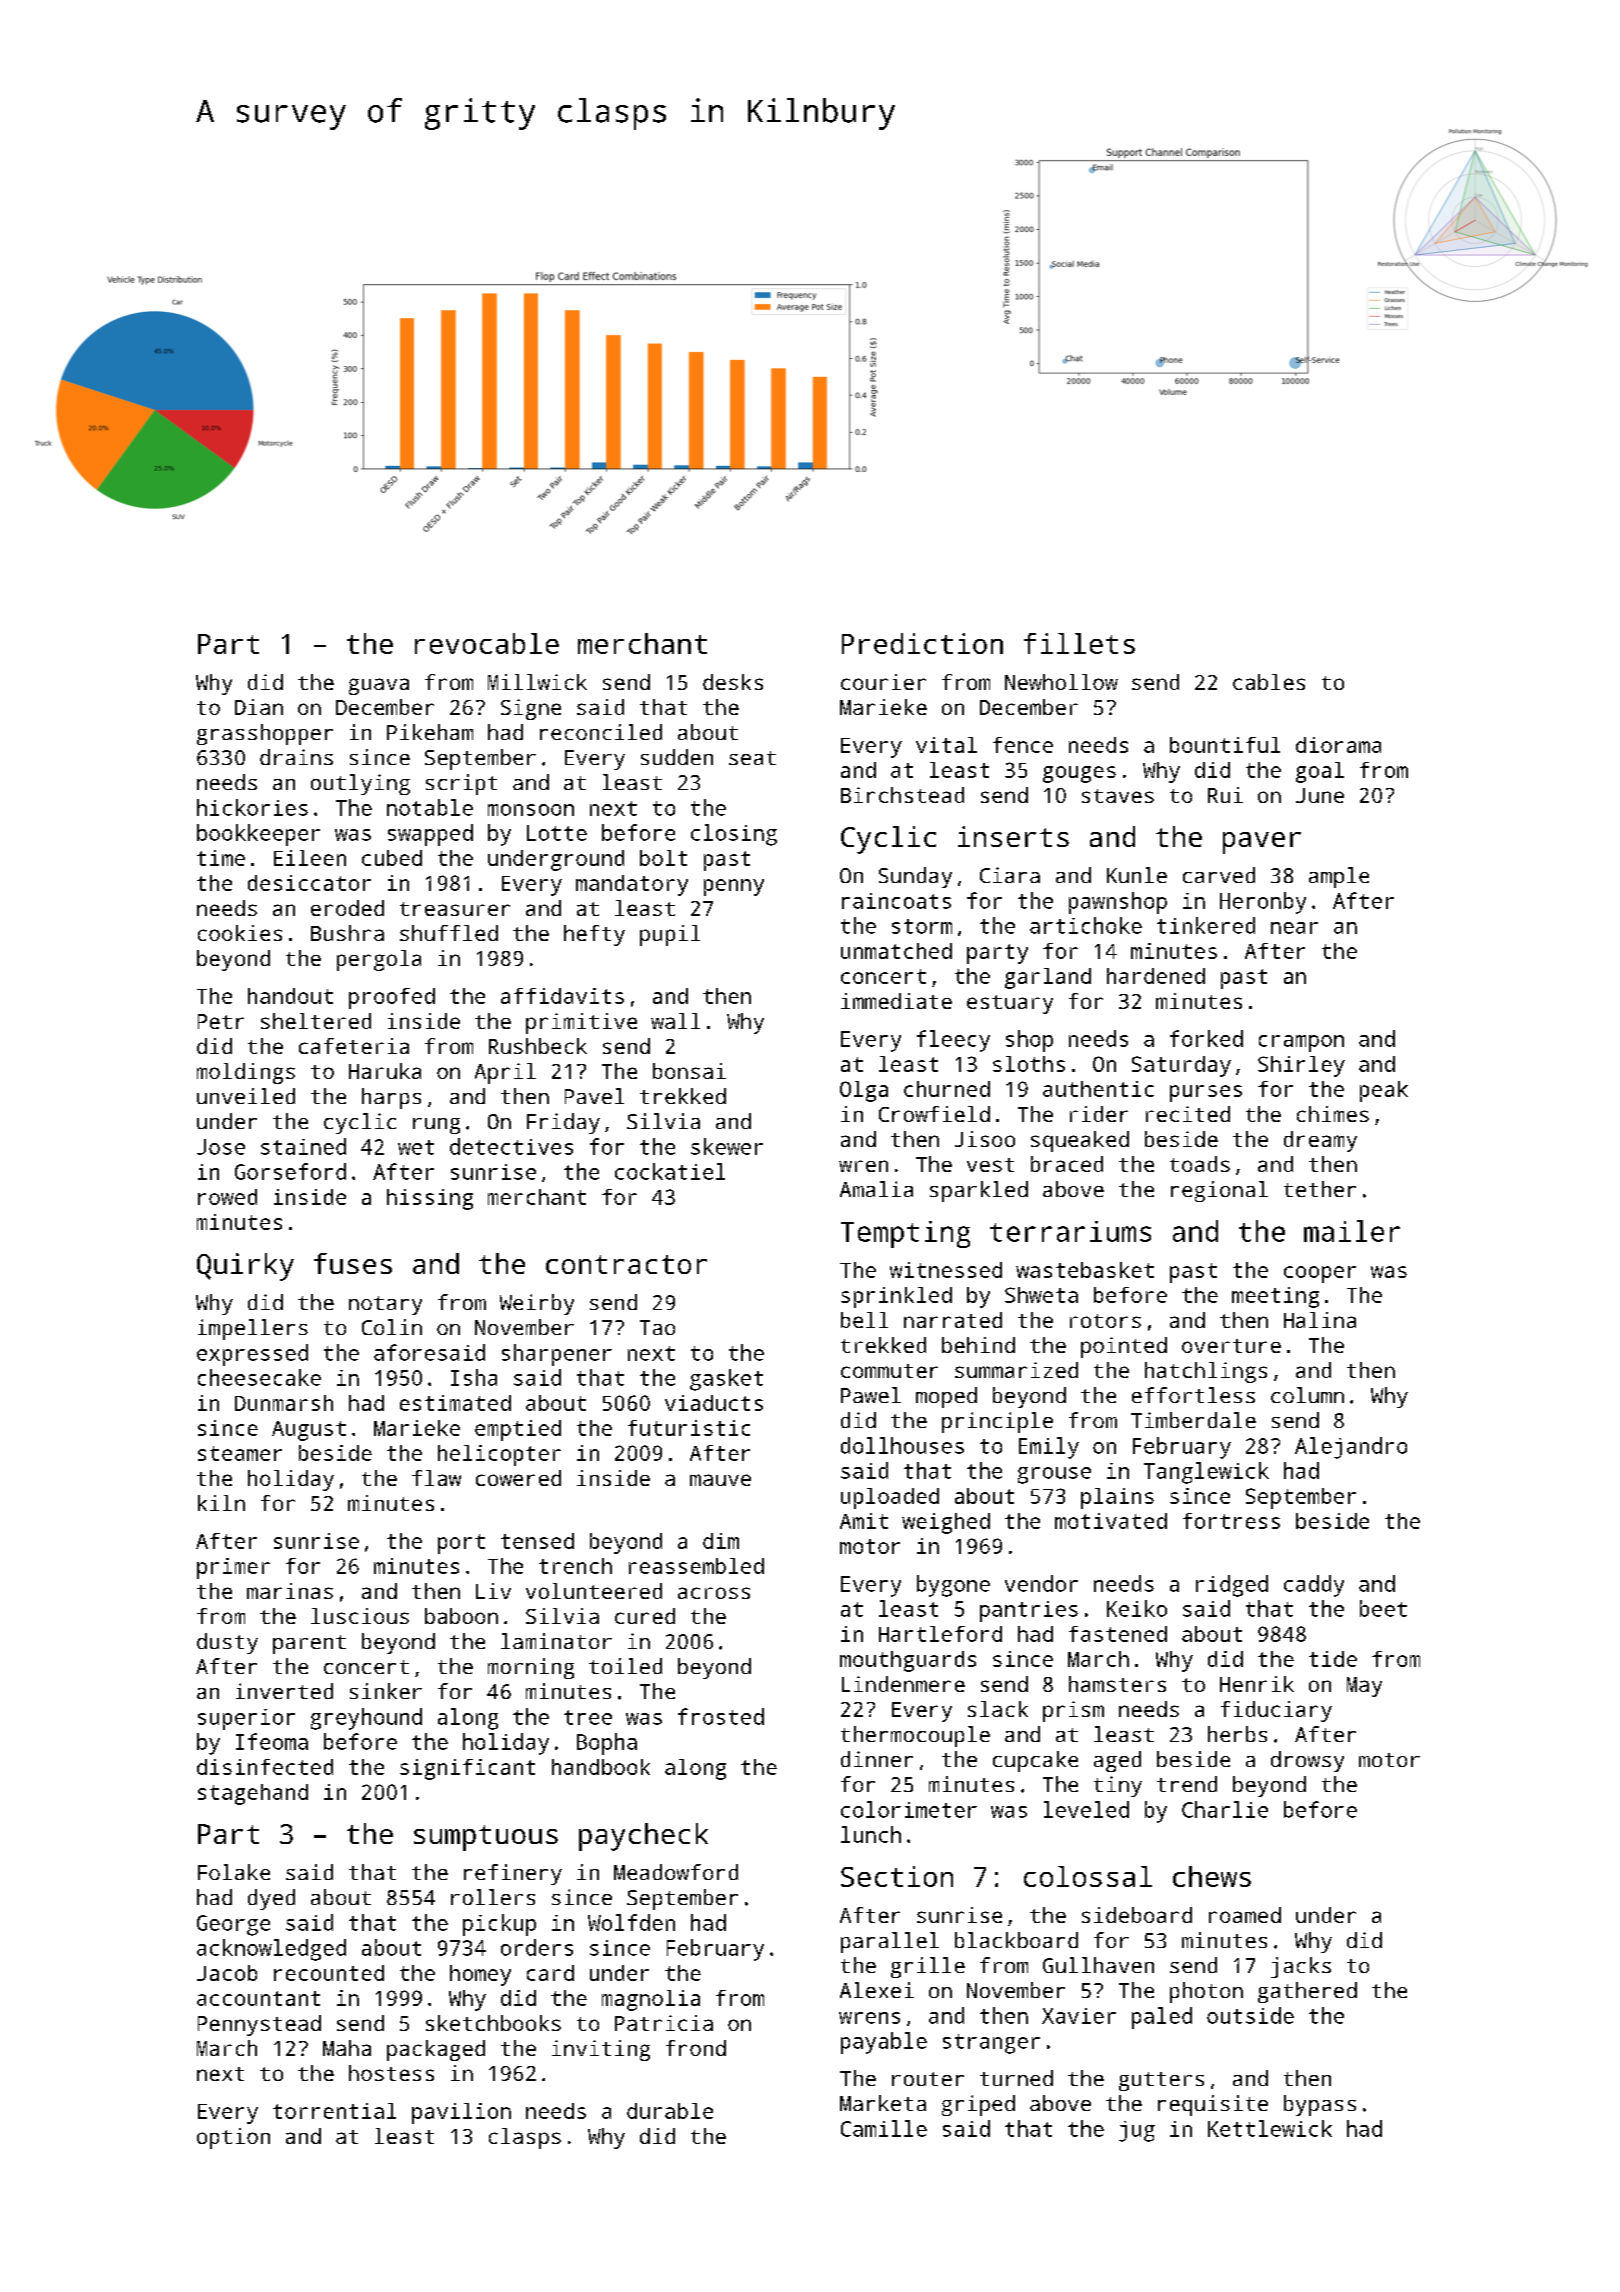 The height and width of the screenshot is (2292, 1620). What do you see at coordinates (1301, 1967) in the screenshot?
I see `jacks` at bounding box center [1301, 1967].
